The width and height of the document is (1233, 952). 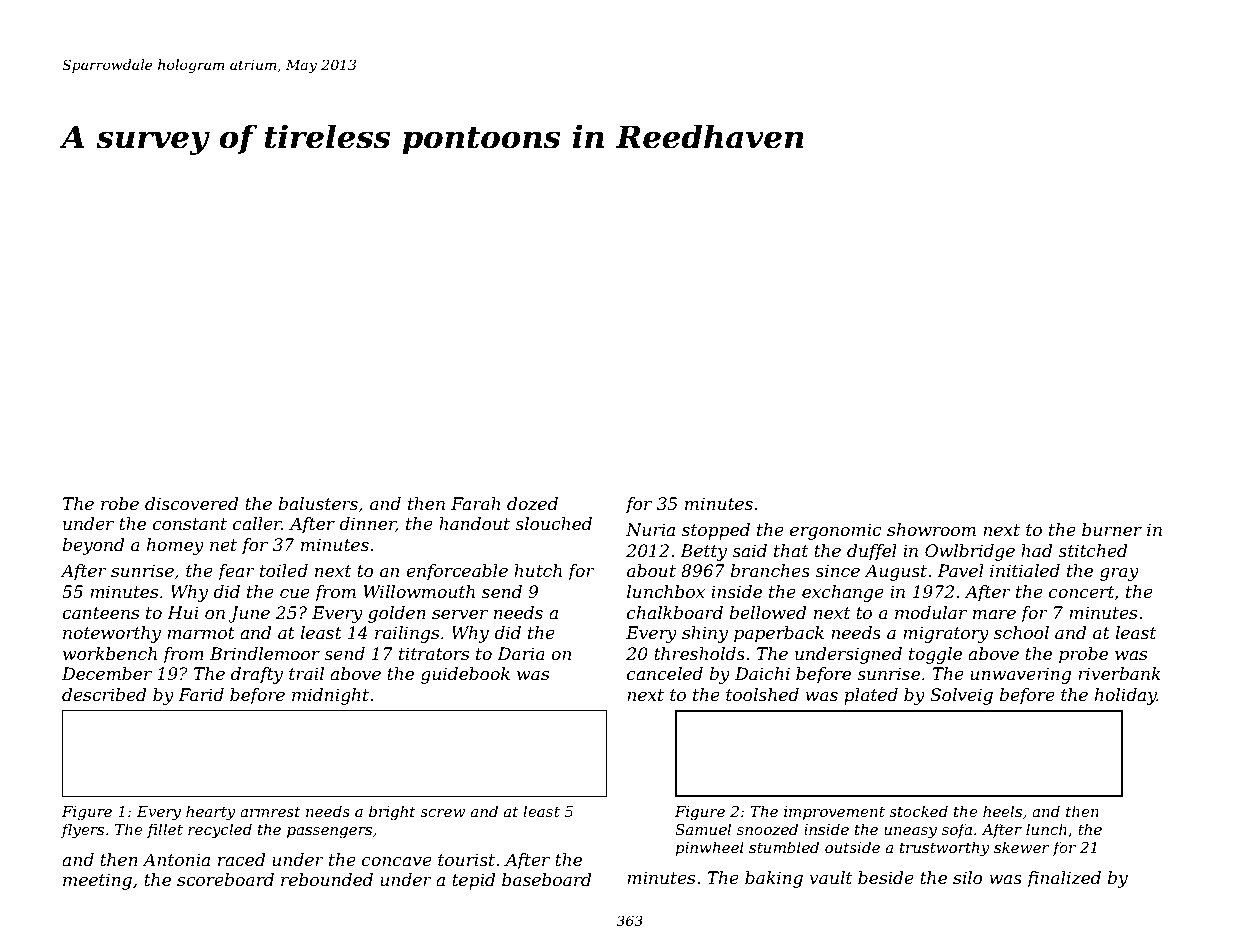 What do you see at coordinates (762, 695) in the document?
I see `toolshed` at bounding box center [762, 695].
